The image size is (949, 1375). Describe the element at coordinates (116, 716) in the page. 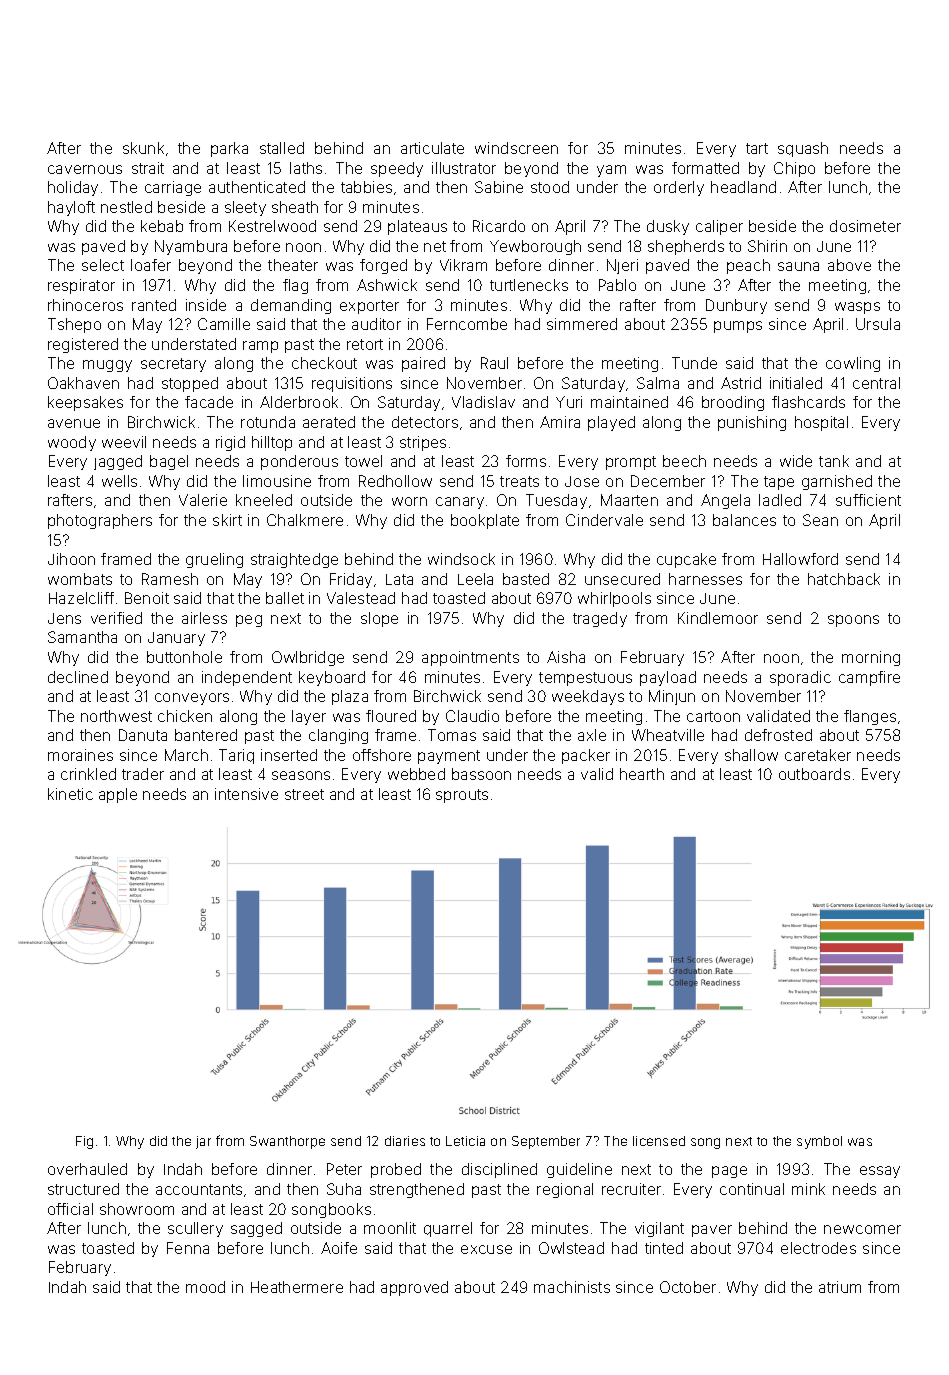

I see `northwest` at that location.
